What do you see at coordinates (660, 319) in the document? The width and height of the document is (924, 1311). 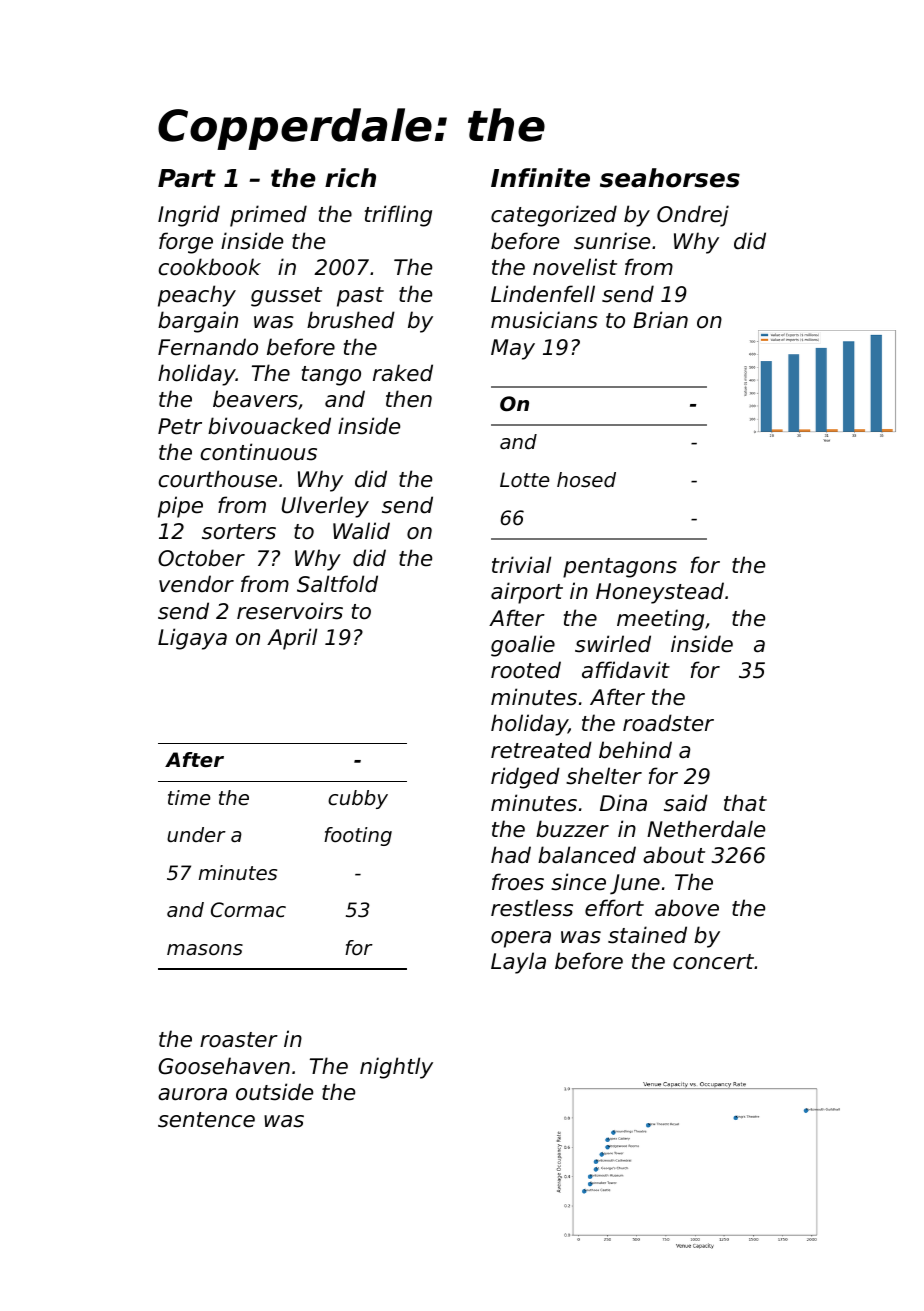 I see `Brian` at bounding box center [660, 319].
